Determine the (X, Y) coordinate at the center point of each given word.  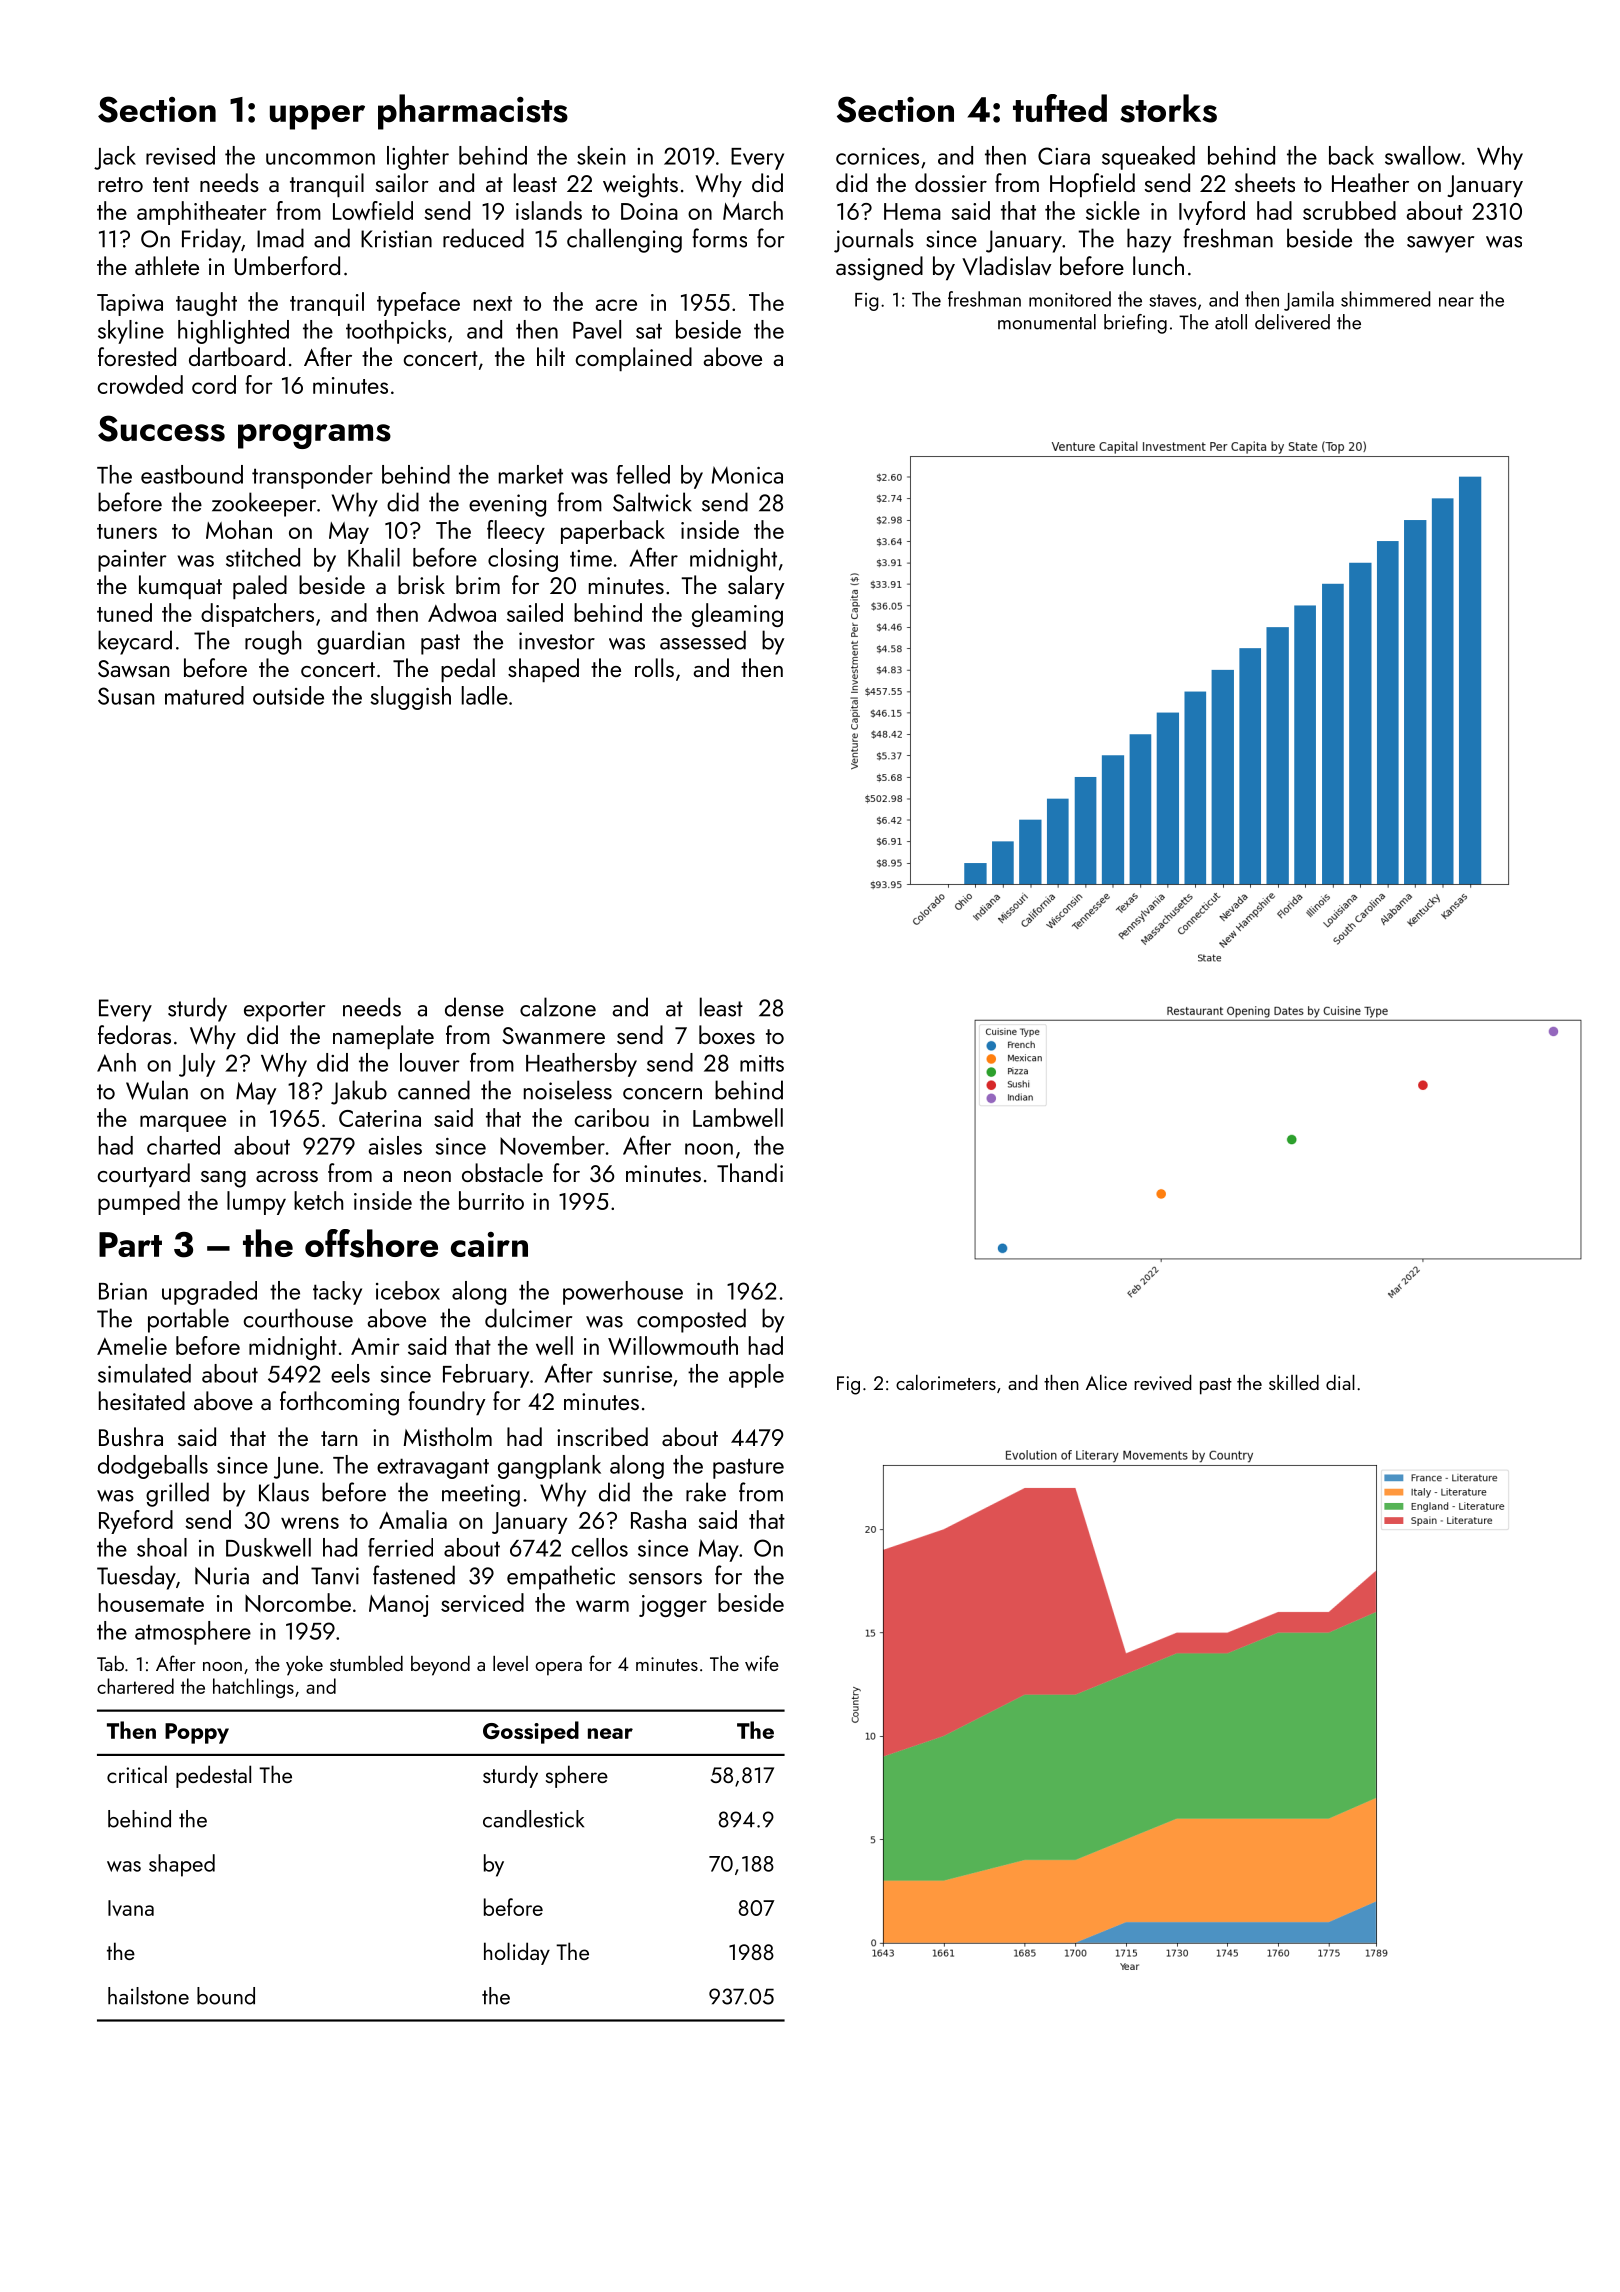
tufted (1060, 108)
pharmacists (473, 112)
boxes (727, 1034)
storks (1168, 108)
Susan (126, 696)
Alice (1106, 1382)
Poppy (197, 1733)
